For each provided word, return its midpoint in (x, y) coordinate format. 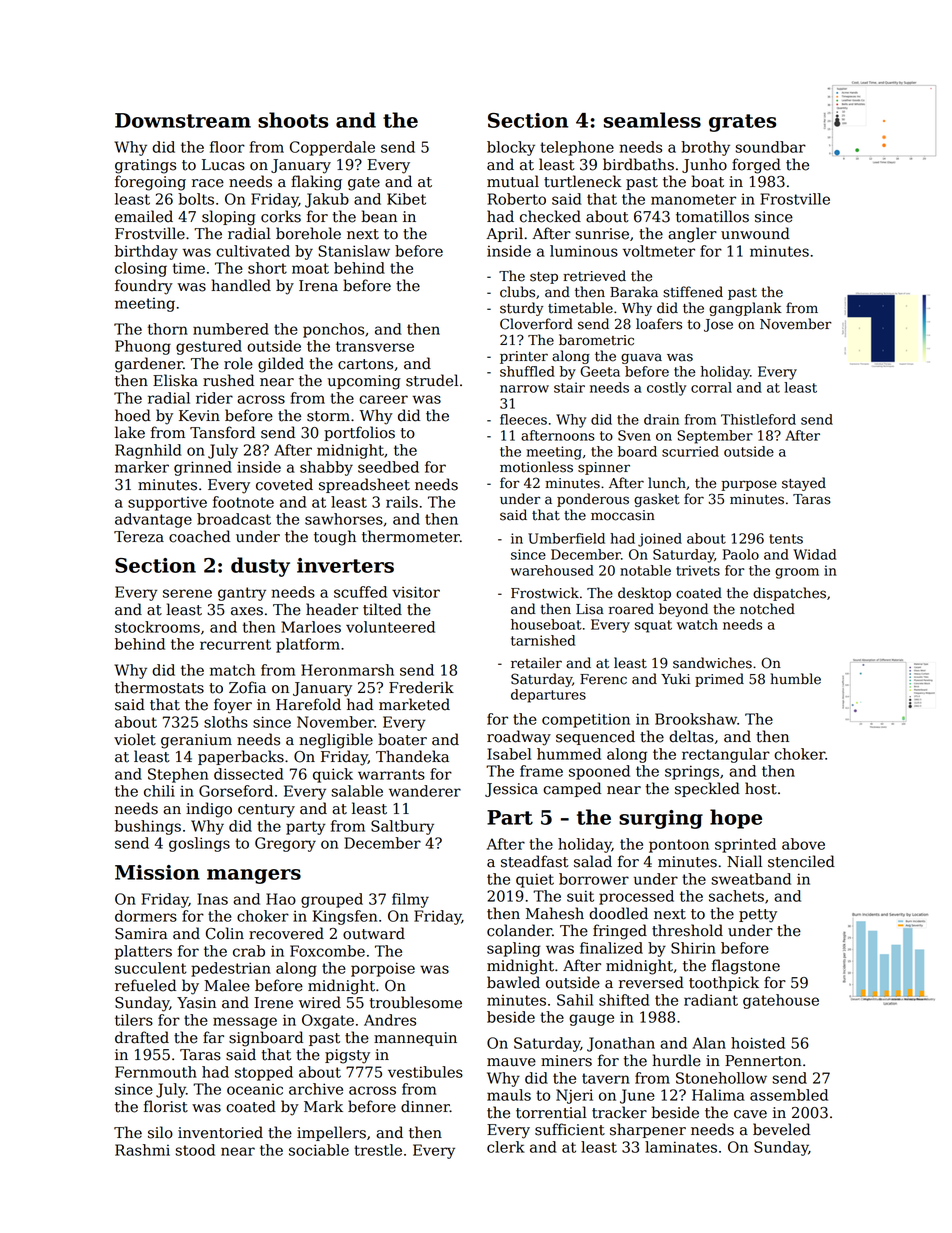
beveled (781, 1129)
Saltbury (402, 827)
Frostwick (545, 593)
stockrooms (157, 627)
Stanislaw (354, 251)
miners (566, 1061)
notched (767, 609)
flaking (316, 183)
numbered (231, 329)
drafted (142, 1037)
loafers (659, 324)
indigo (209, 810)
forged (756, 166)
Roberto (516, 199)
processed (636, 897)
